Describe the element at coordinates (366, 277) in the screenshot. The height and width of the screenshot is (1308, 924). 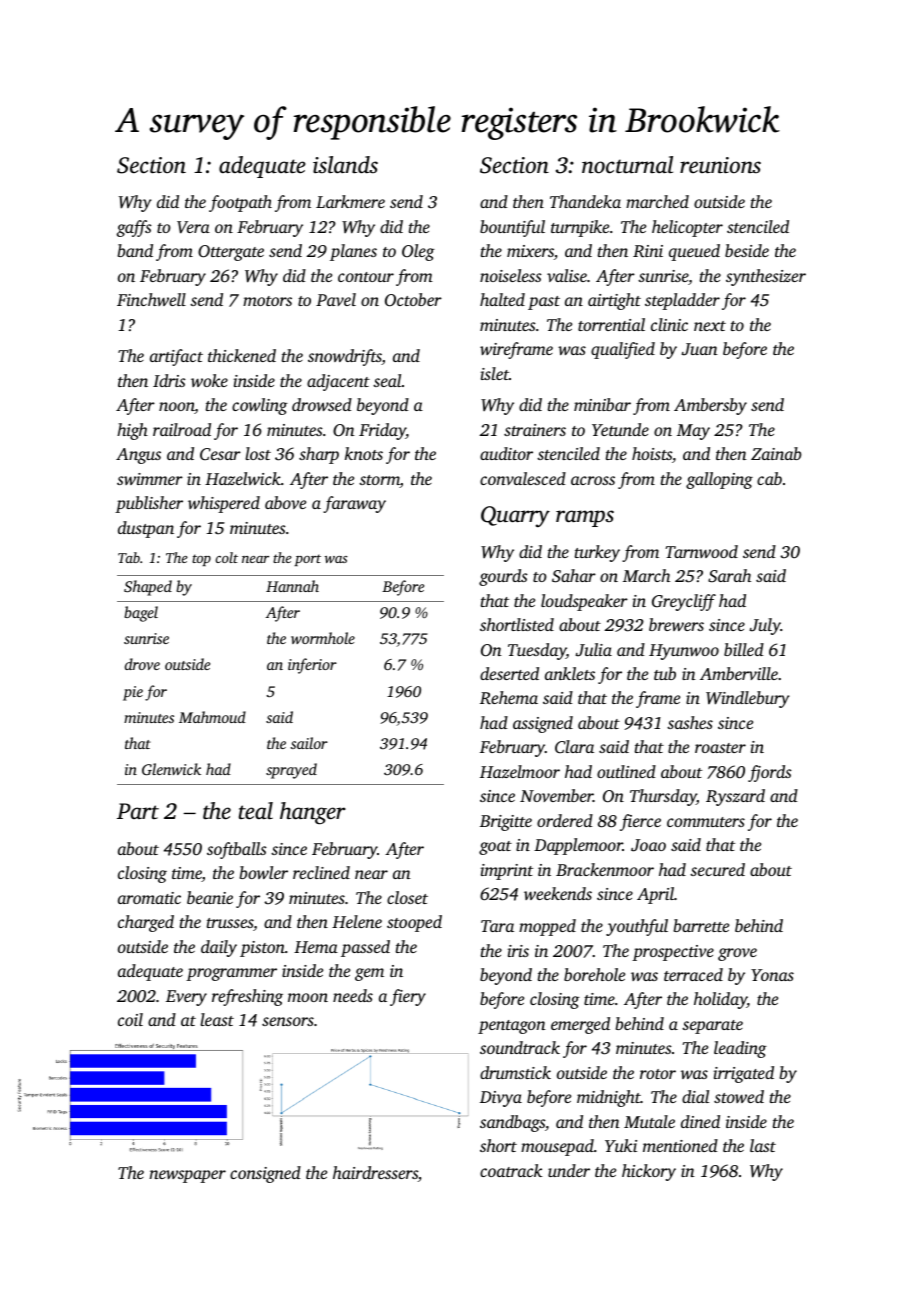
I see `contour` at that location.
